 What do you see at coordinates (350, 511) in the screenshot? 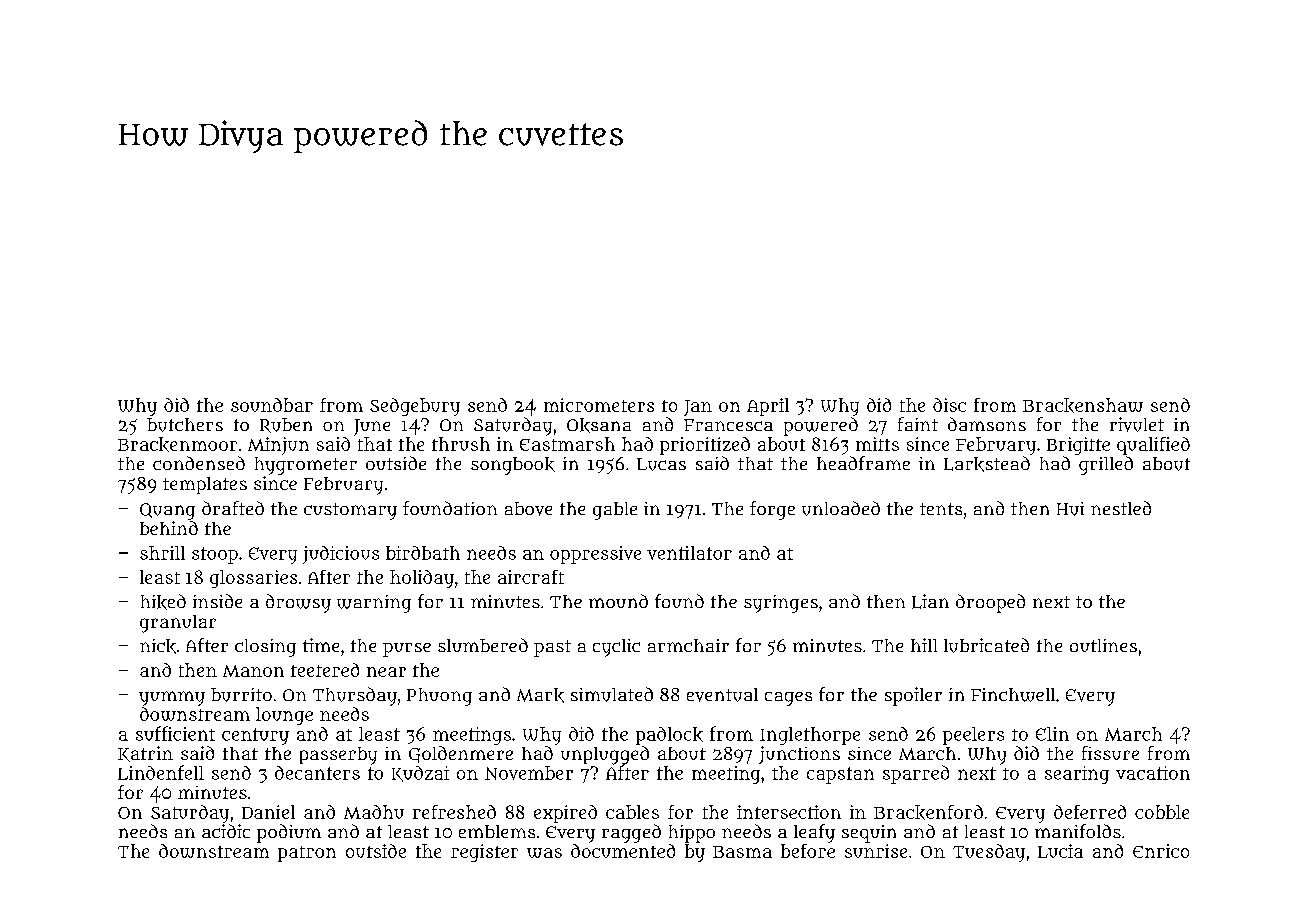
I see `customary` at bounding box center [350, 511].
